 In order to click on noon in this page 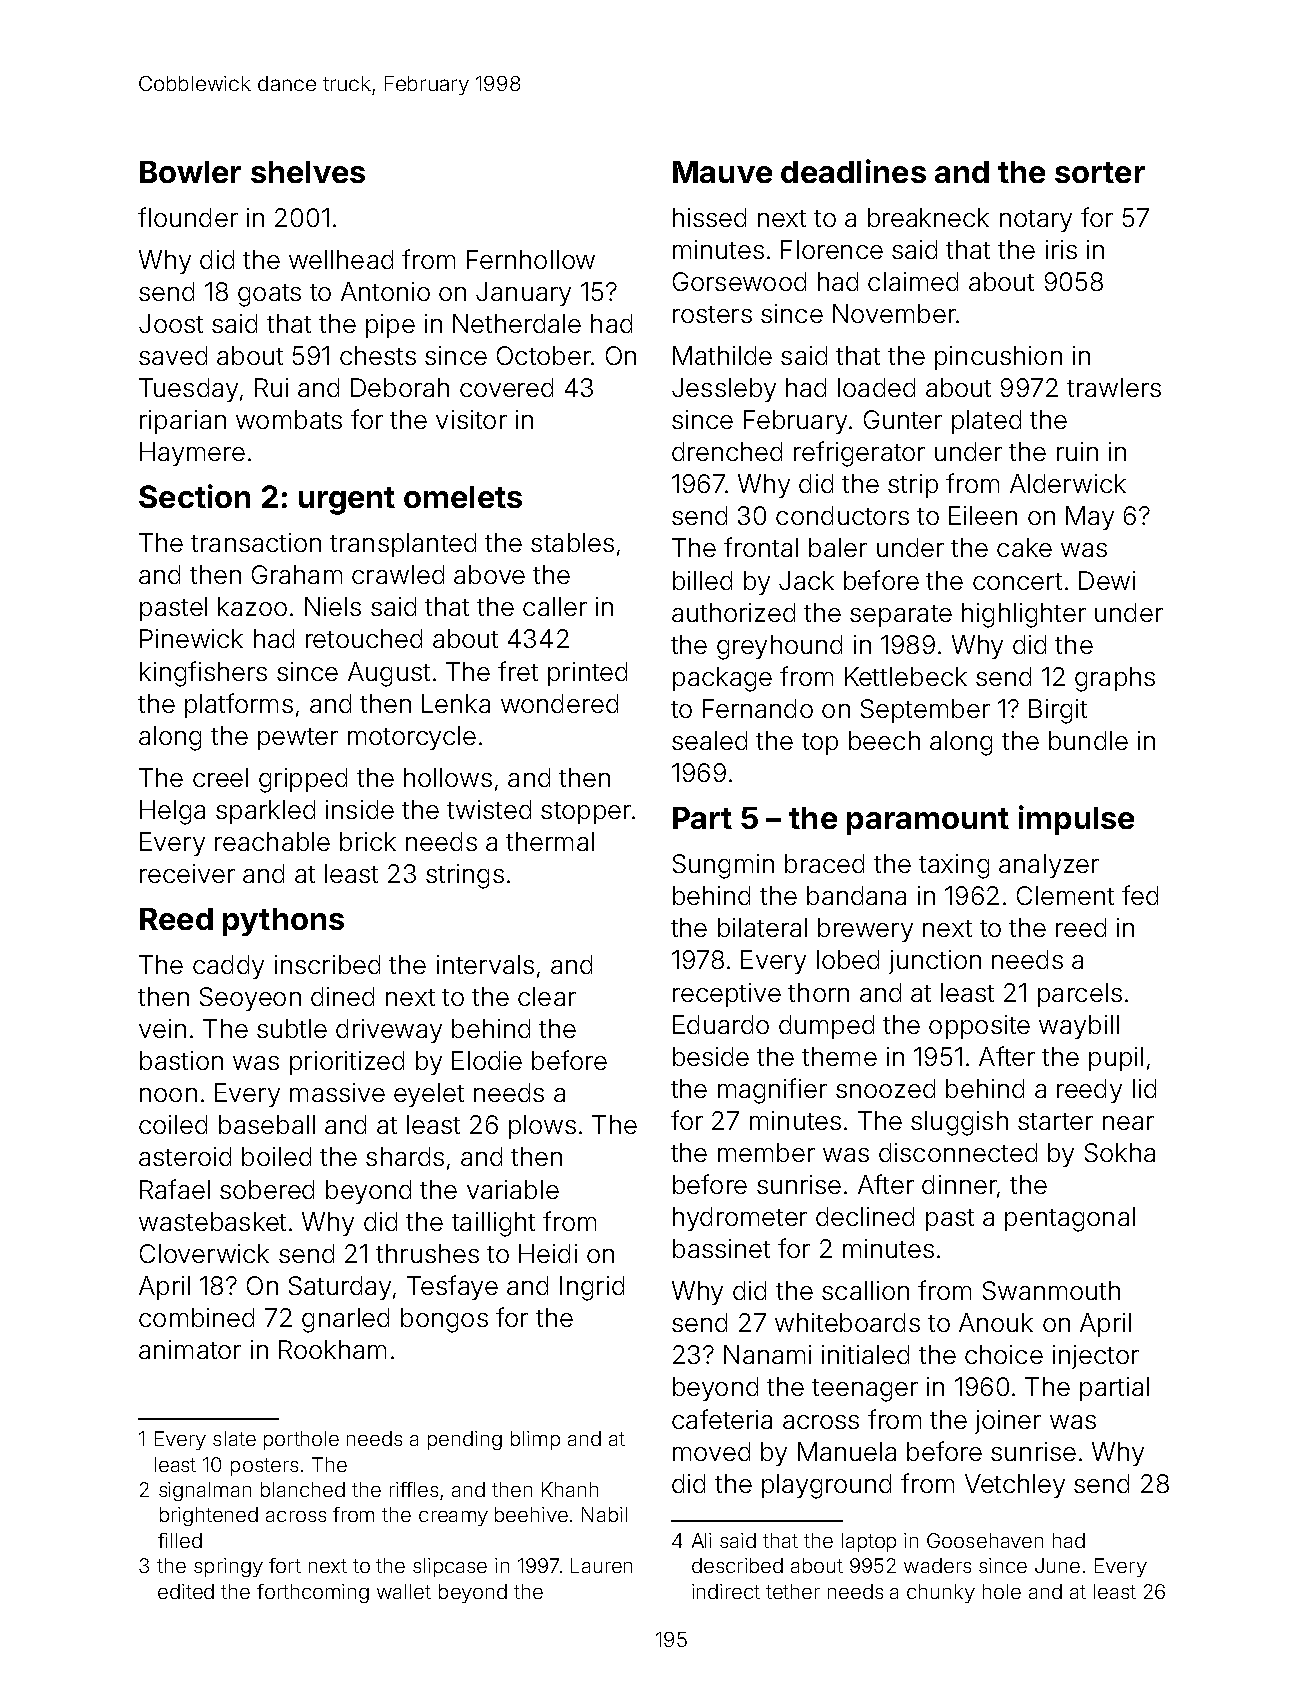, I will do `click(168, 1095)`.
